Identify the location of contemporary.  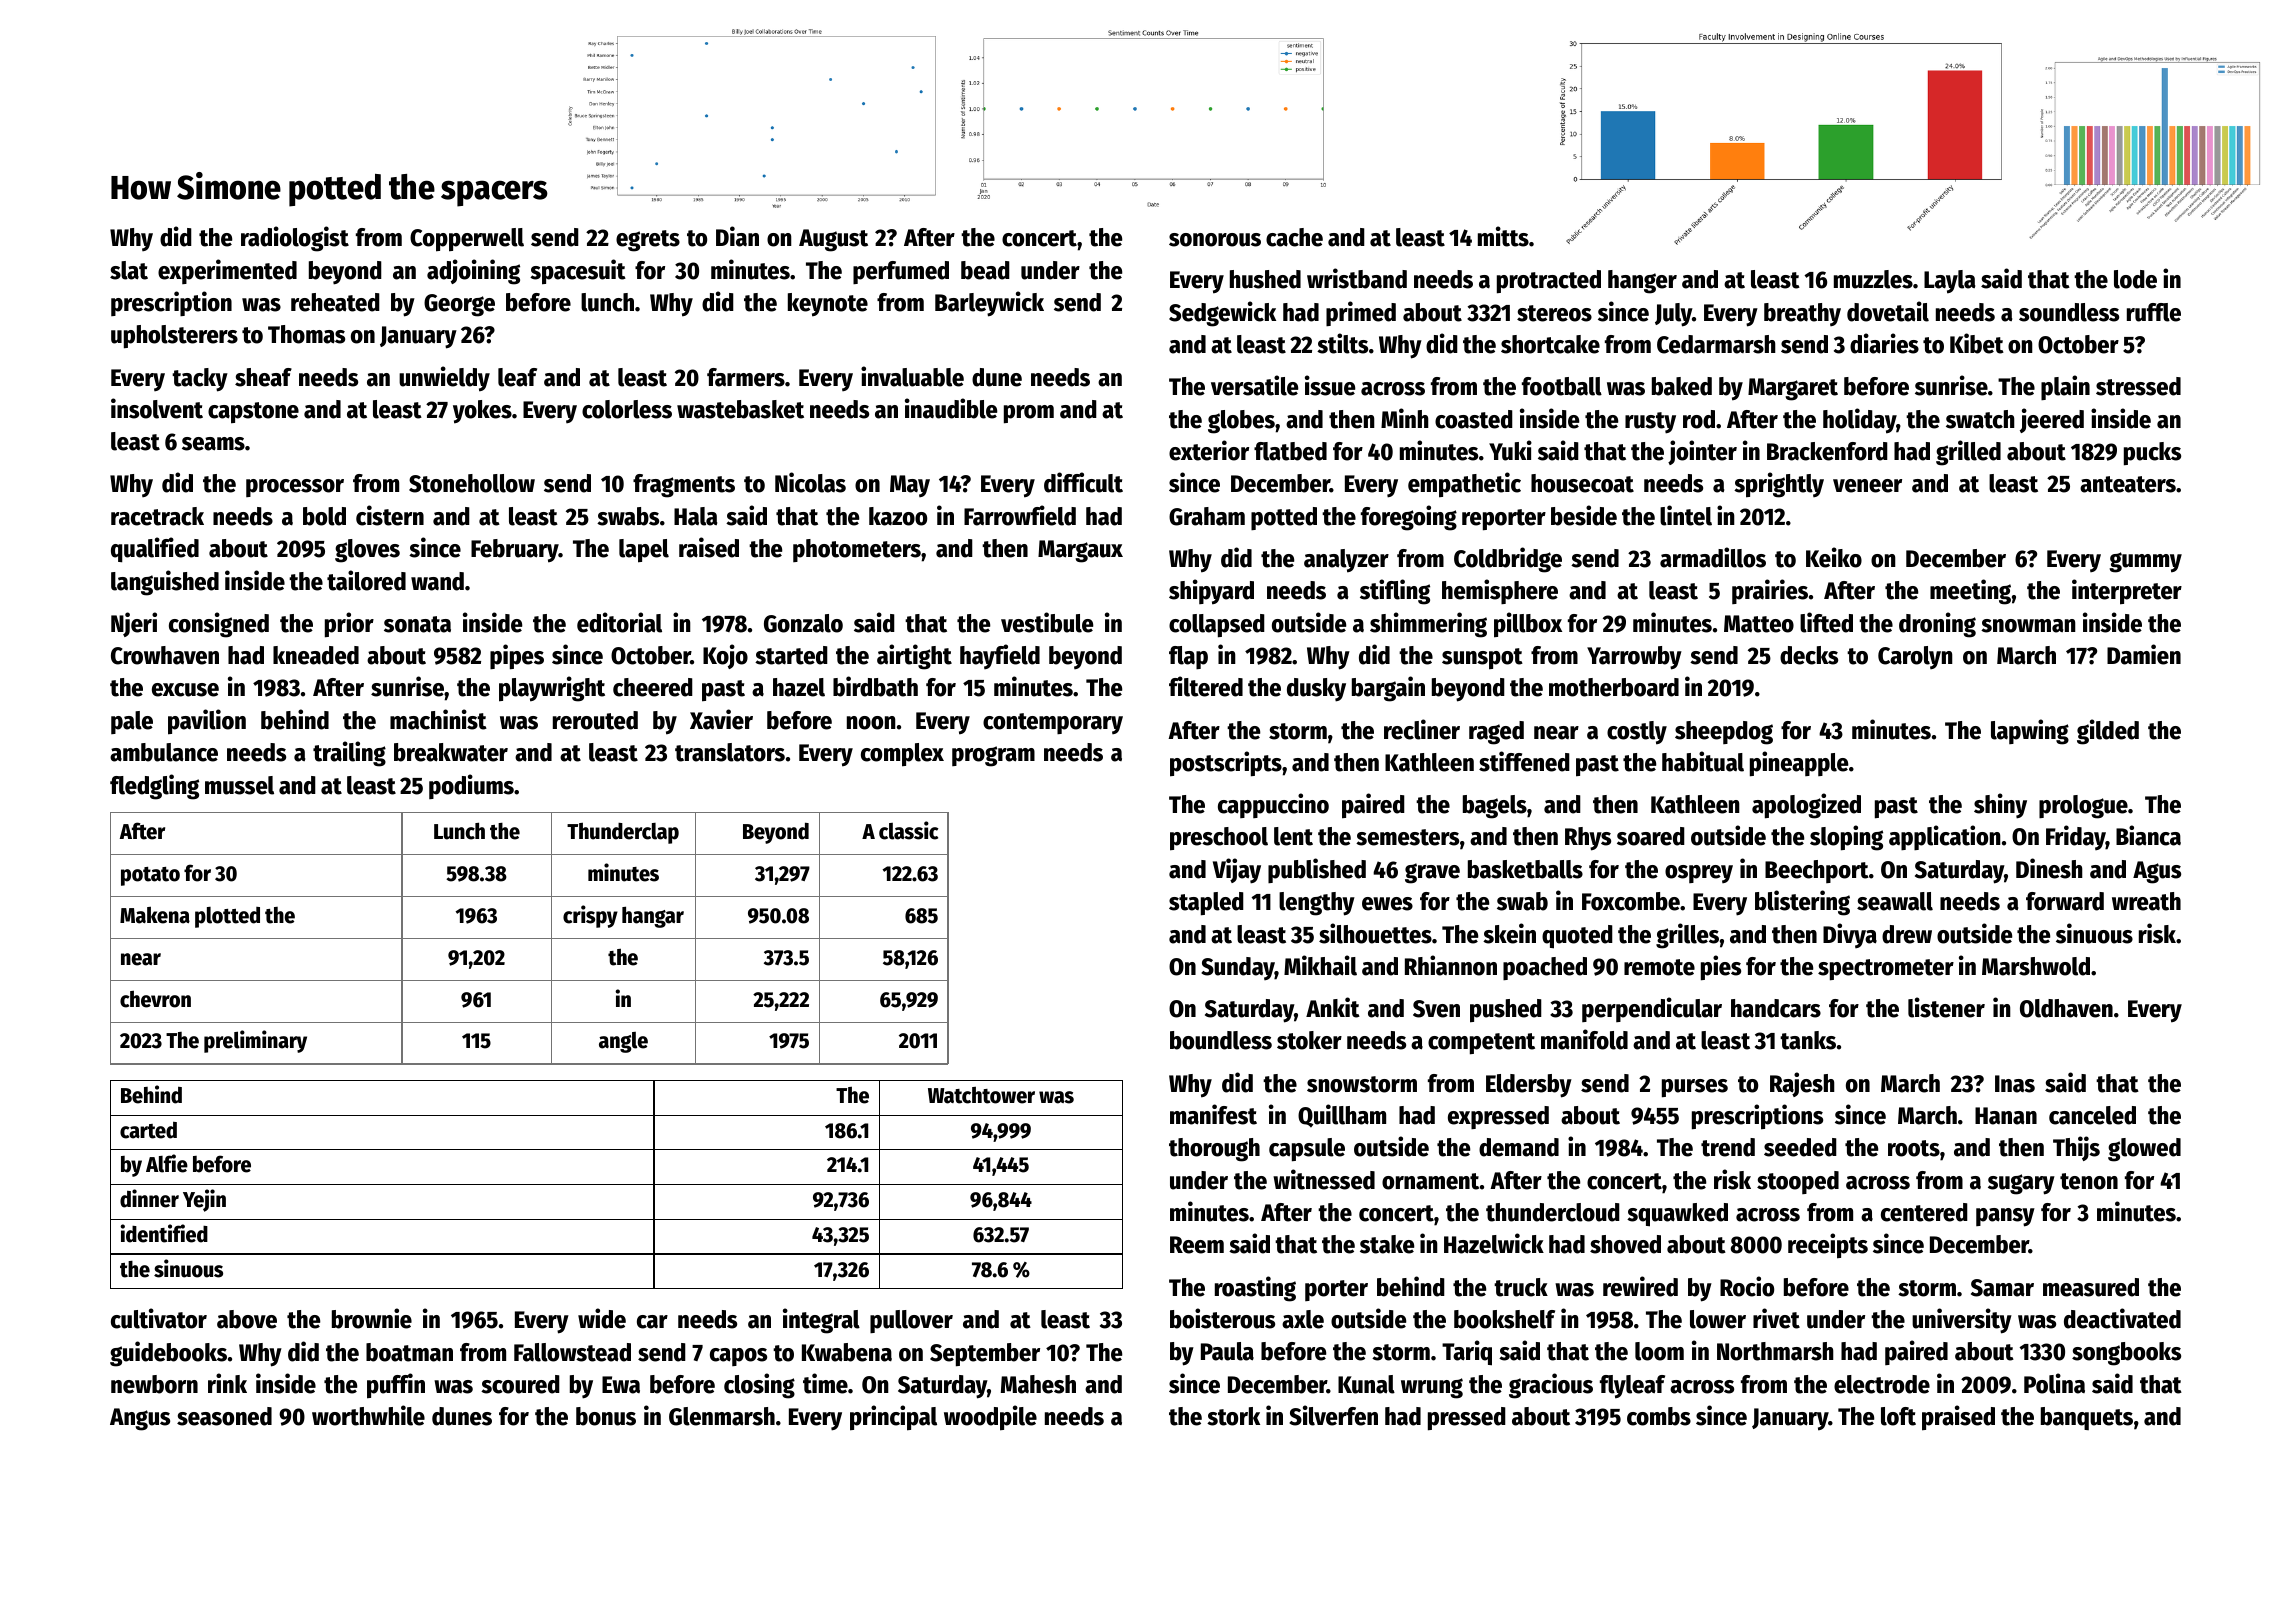
(1053, 723).
